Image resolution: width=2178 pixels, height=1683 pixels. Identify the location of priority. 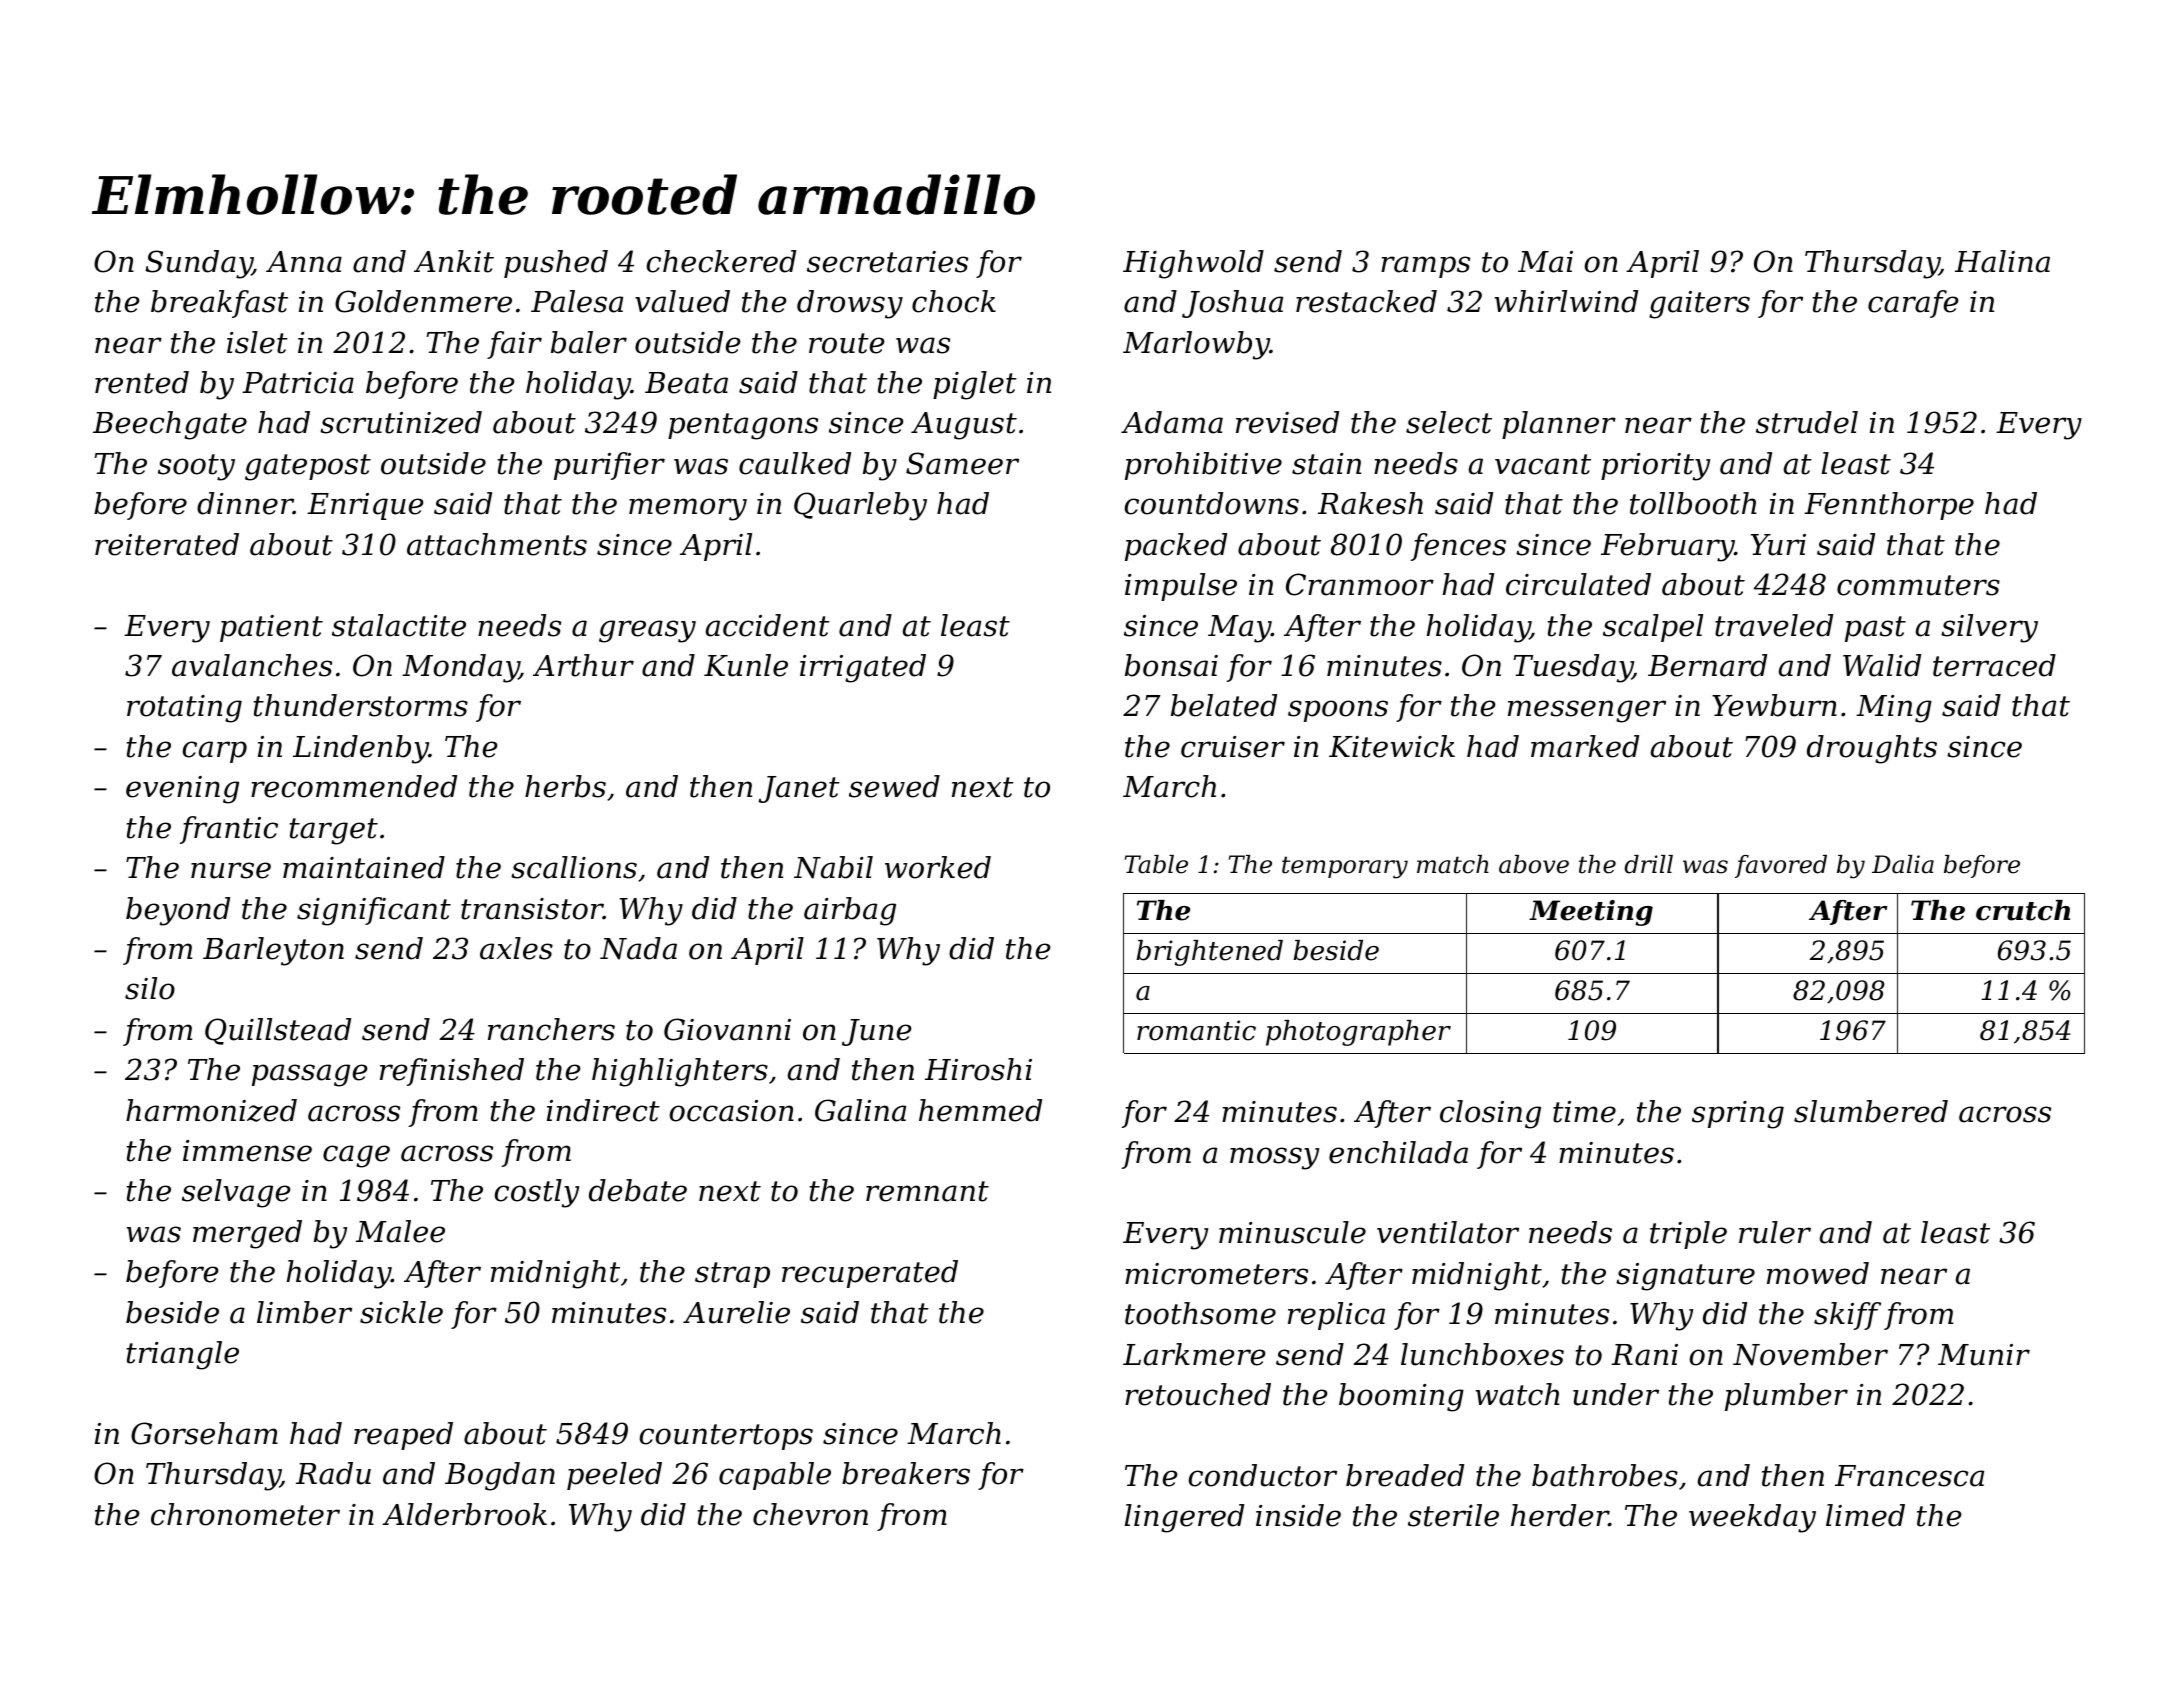
(1655, 467).
